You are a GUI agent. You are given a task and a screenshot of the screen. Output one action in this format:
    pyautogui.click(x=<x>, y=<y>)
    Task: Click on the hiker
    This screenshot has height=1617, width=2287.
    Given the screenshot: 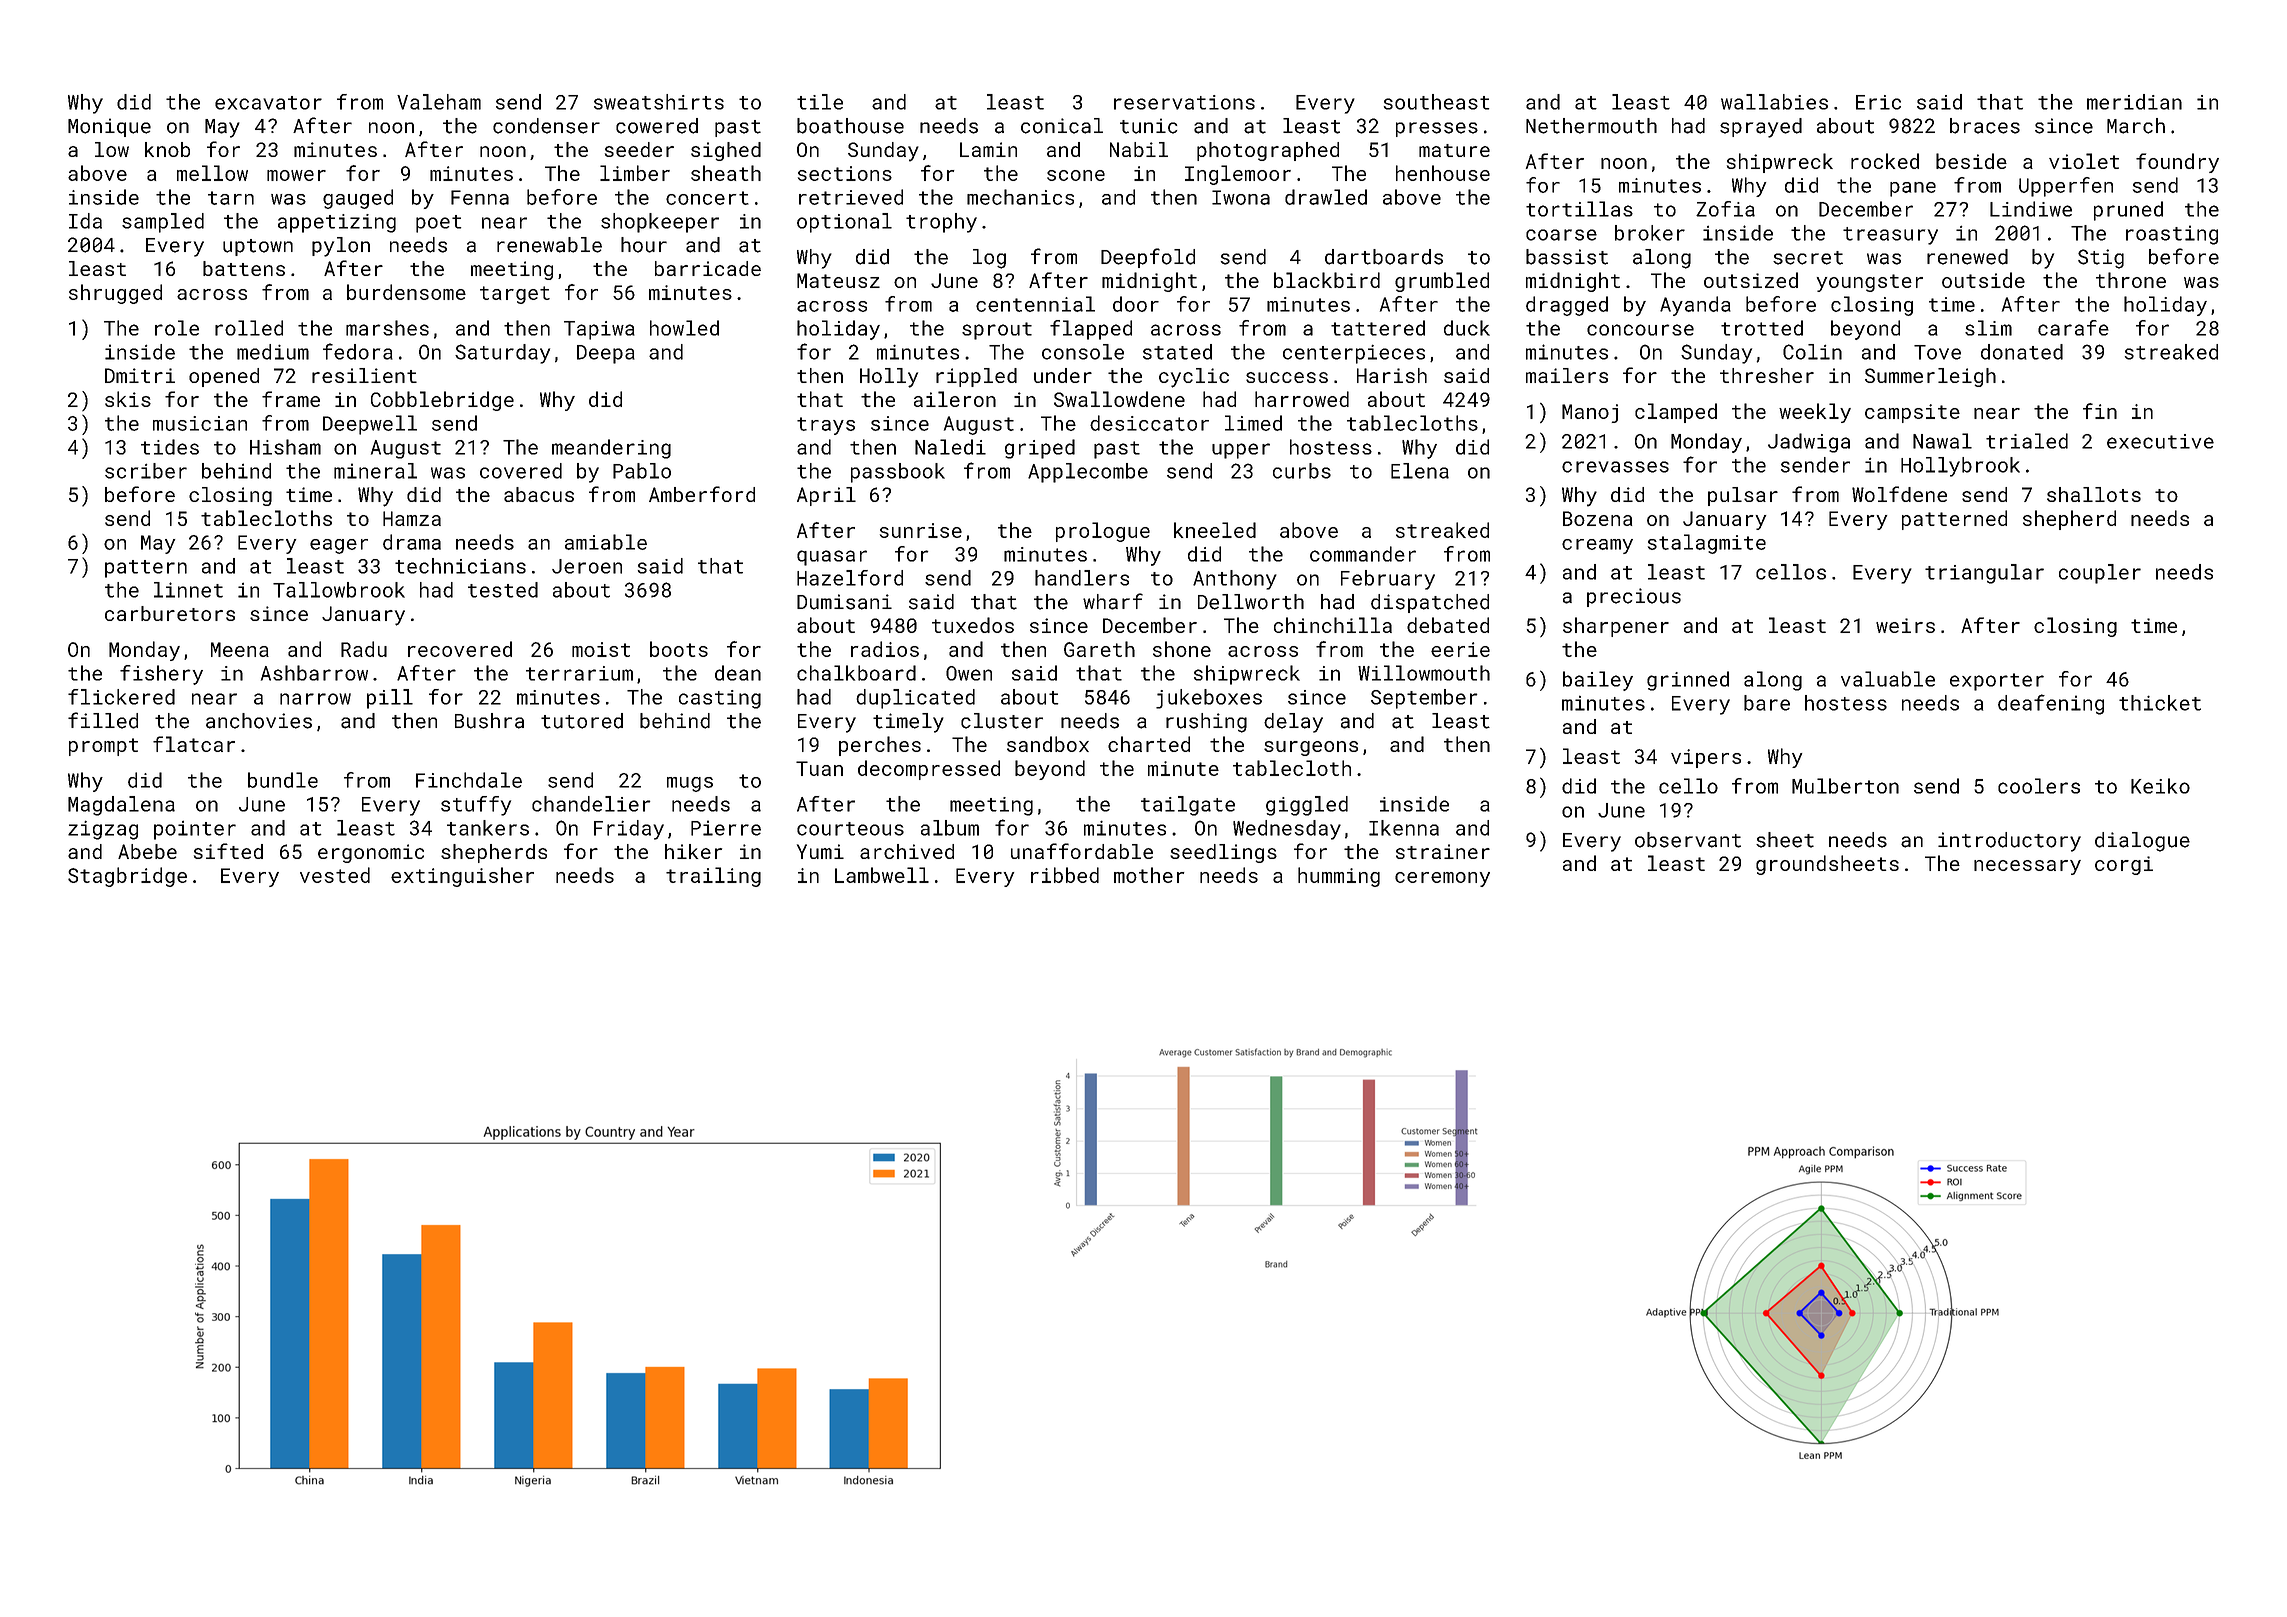 What is the action you would take?
    pyautogui.click(x=693, y=851)
